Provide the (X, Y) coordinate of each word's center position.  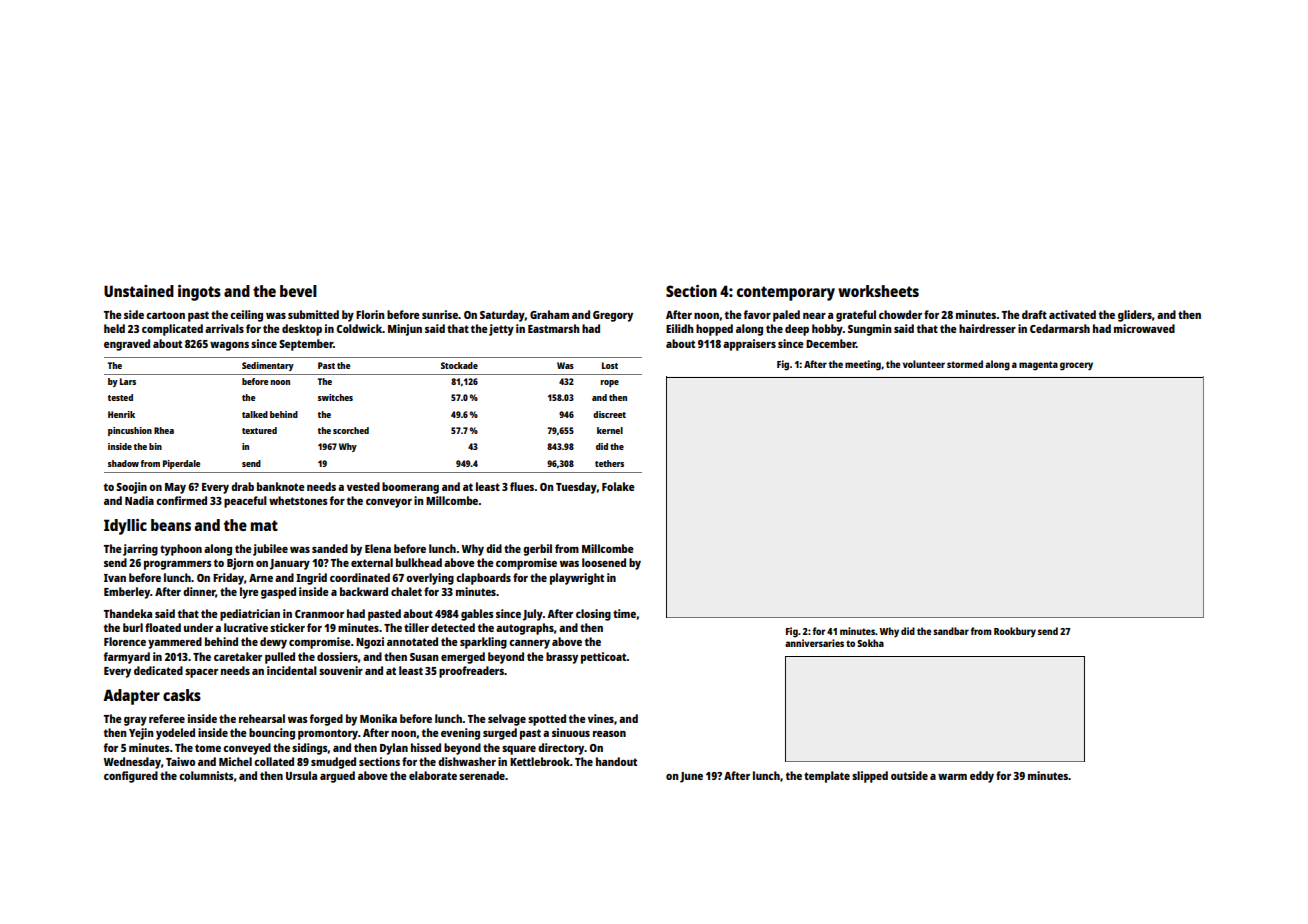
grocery (1076, 366)
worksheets (878, 291)
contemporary (786, 293)
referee (167, 718)
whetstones (298, 500)
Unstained (139, 291)
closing (593, 615)
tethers (609, 463)
